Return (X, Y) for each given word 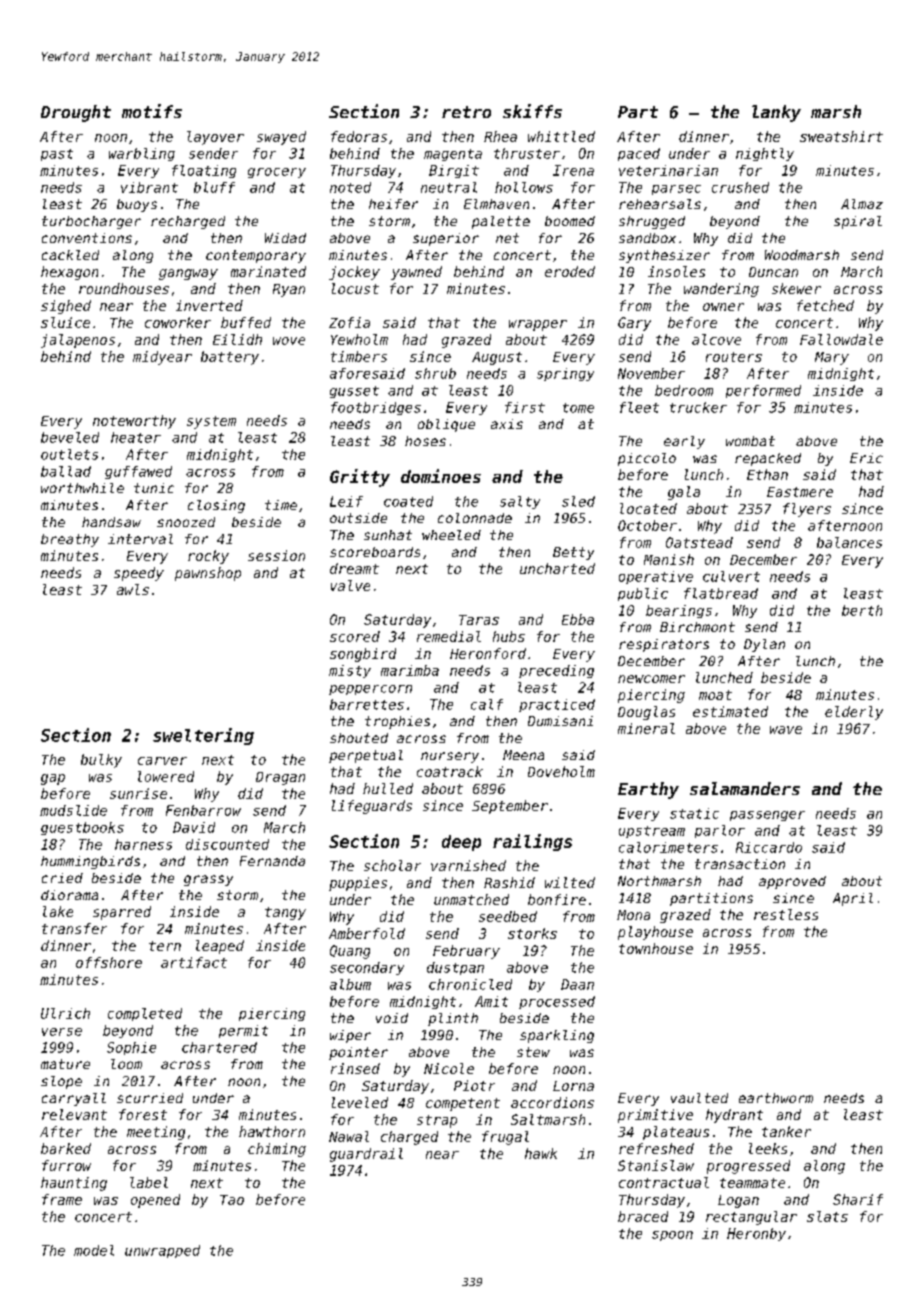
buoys (137, 205)
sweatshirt (841, 136)
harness (143, 844)
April (853, 899)
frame (62, 1199)
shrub (435, 373)
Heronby (756, 1234)
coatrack (450, 771)
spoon (672, 1236)
